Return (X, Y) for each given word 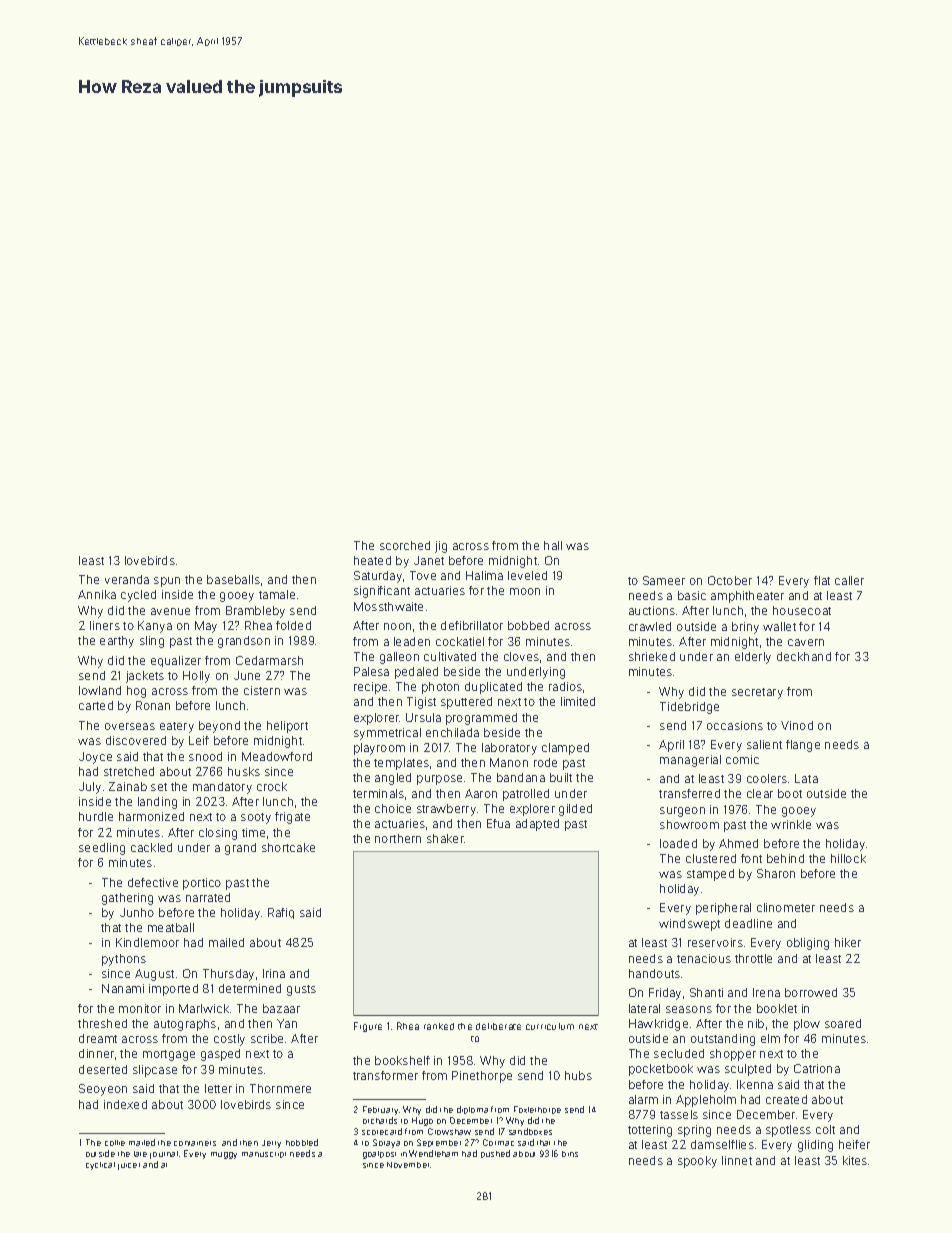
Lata (806, 778)
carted (96, 705)
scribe (267, 1038)
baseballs (233, 579)
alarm (643, 1099)
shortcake (288, 847)
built (561, 777)
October (730, 580)
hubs (578, 1075)
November (409, 1165)
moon (525, 591)
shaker (445, 838)
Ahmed (738, 843)
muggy (224, 1155)
